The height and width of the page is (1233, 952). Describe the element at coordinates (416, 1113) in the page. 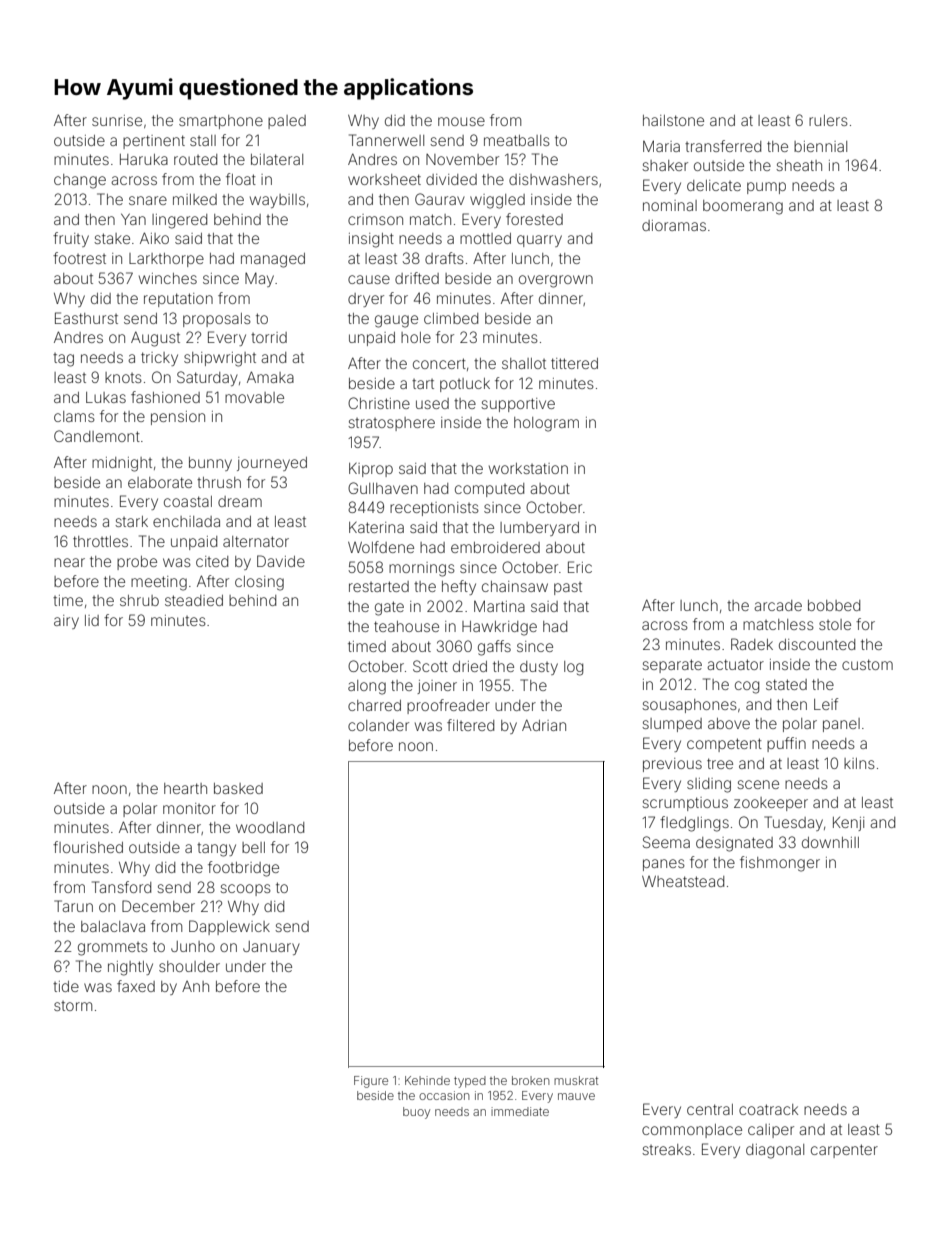

I see `buoy` at that location.
